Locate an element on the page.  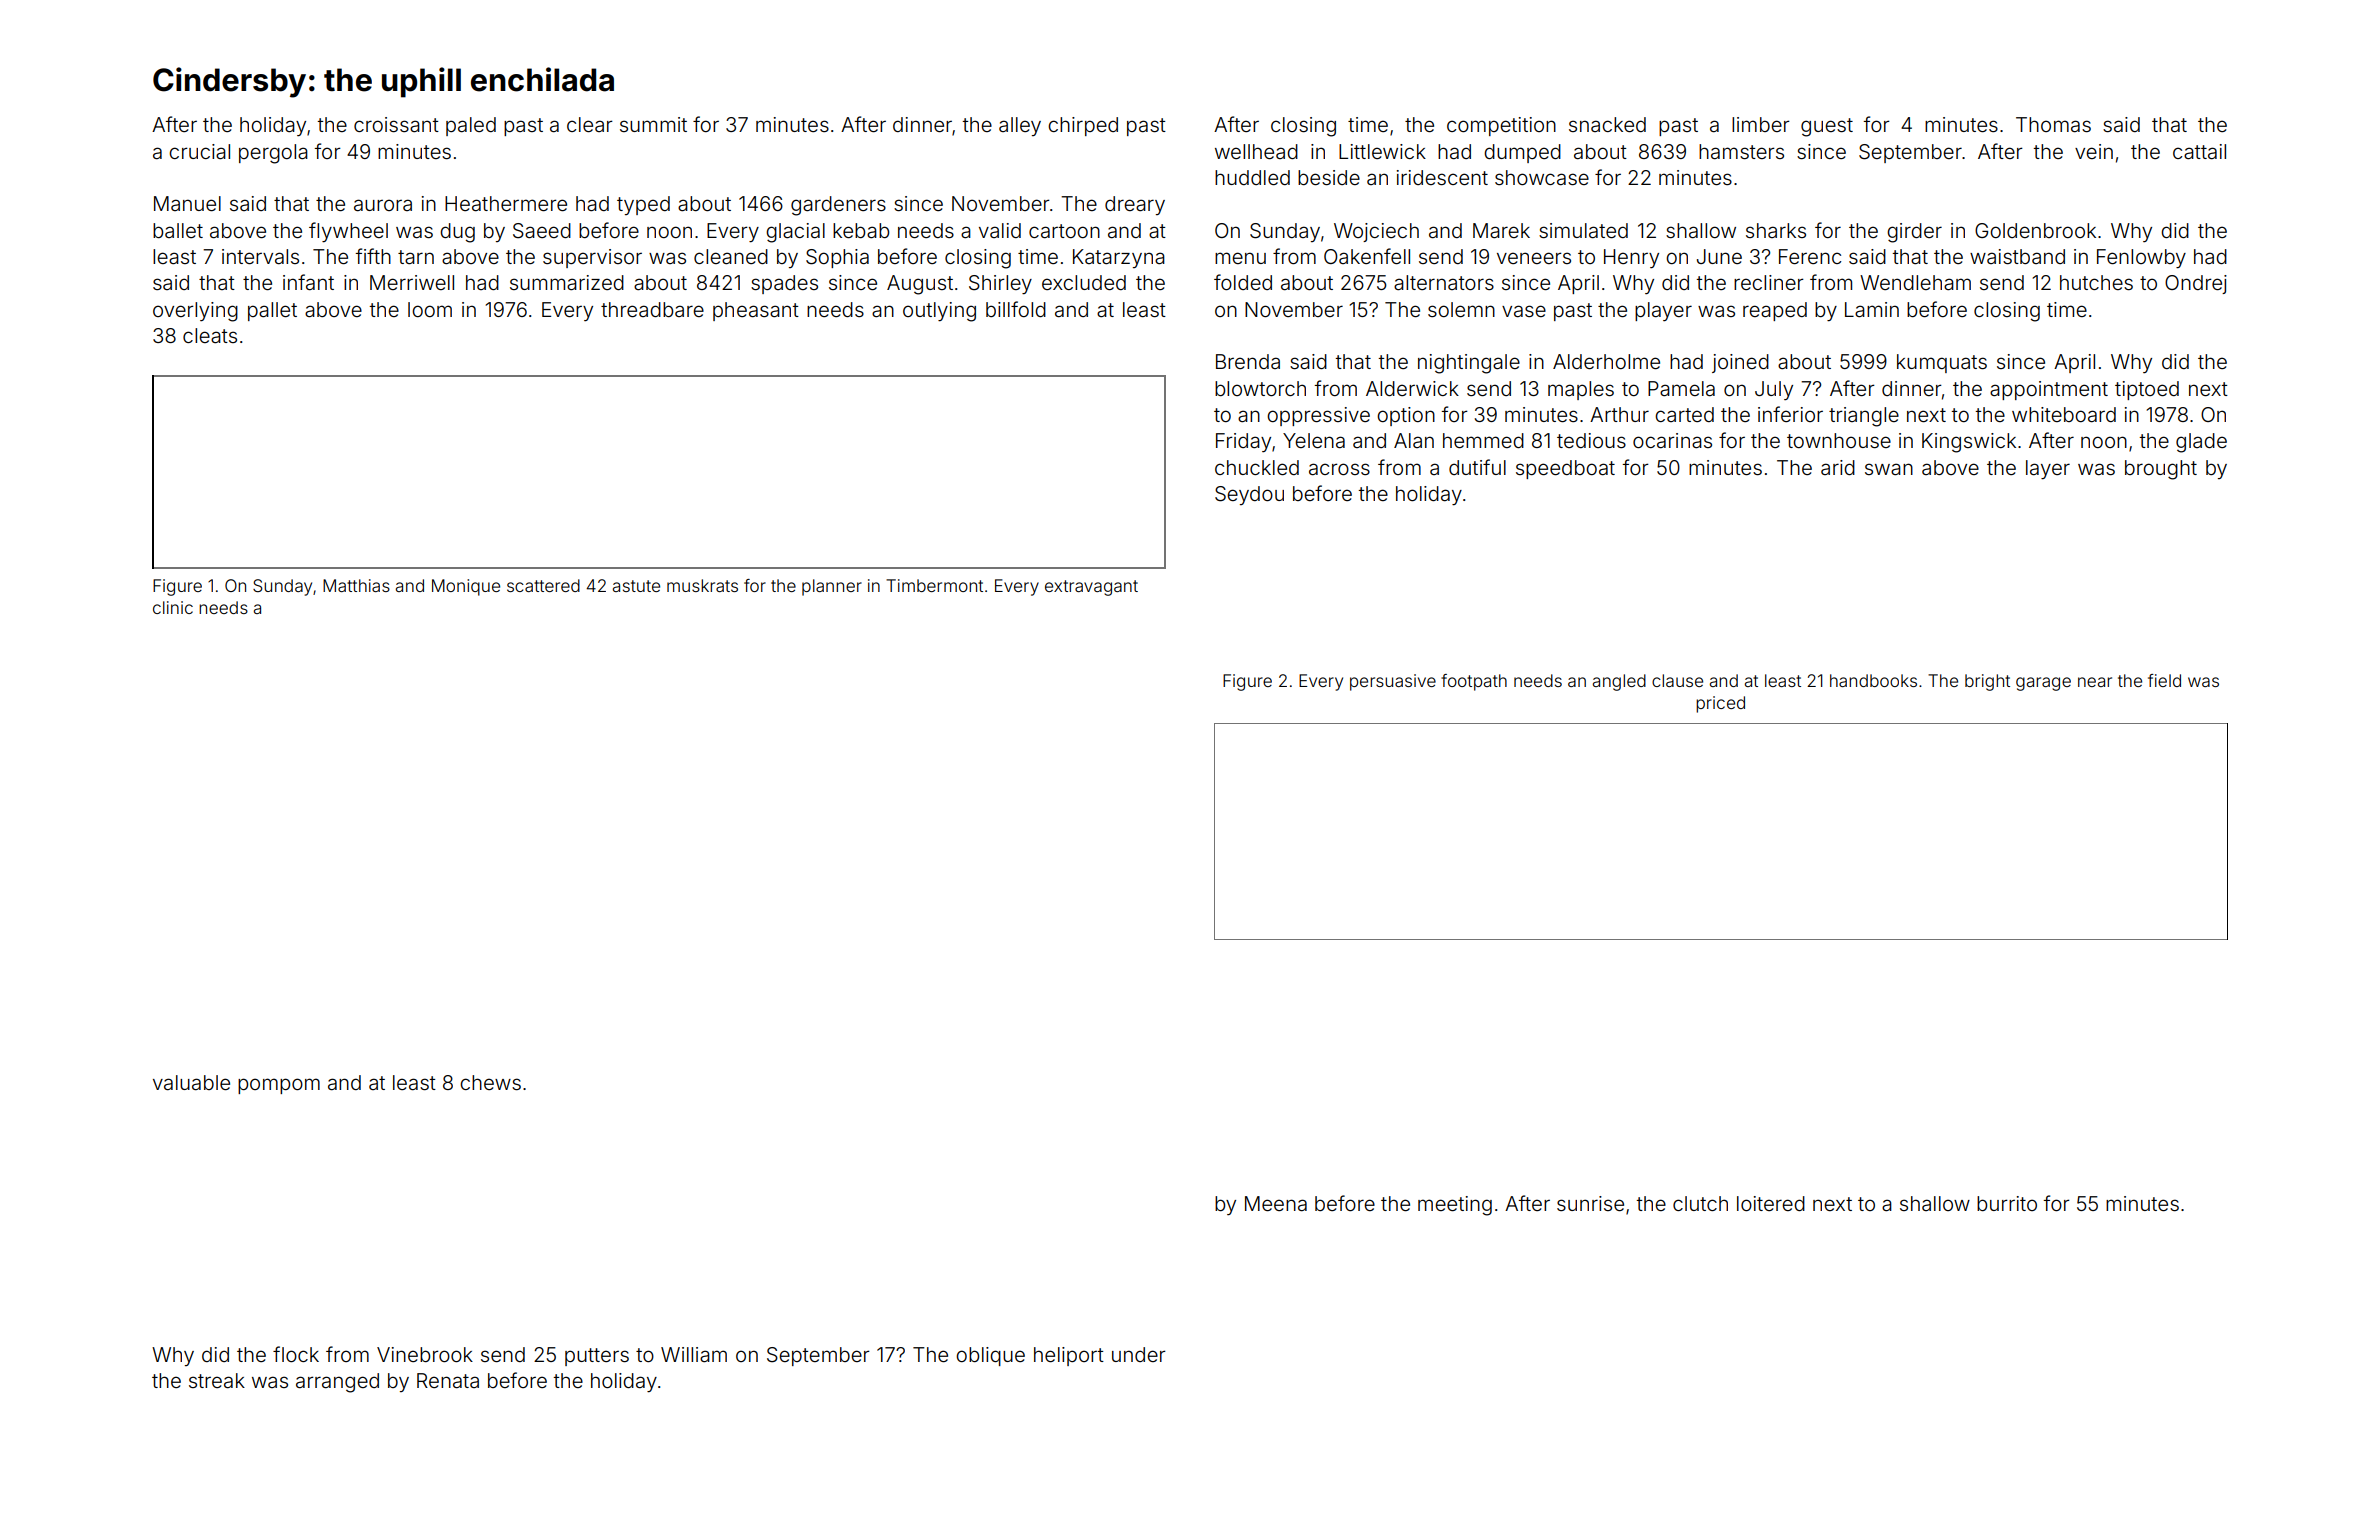
crucial is located at coordinates (199, 151).
